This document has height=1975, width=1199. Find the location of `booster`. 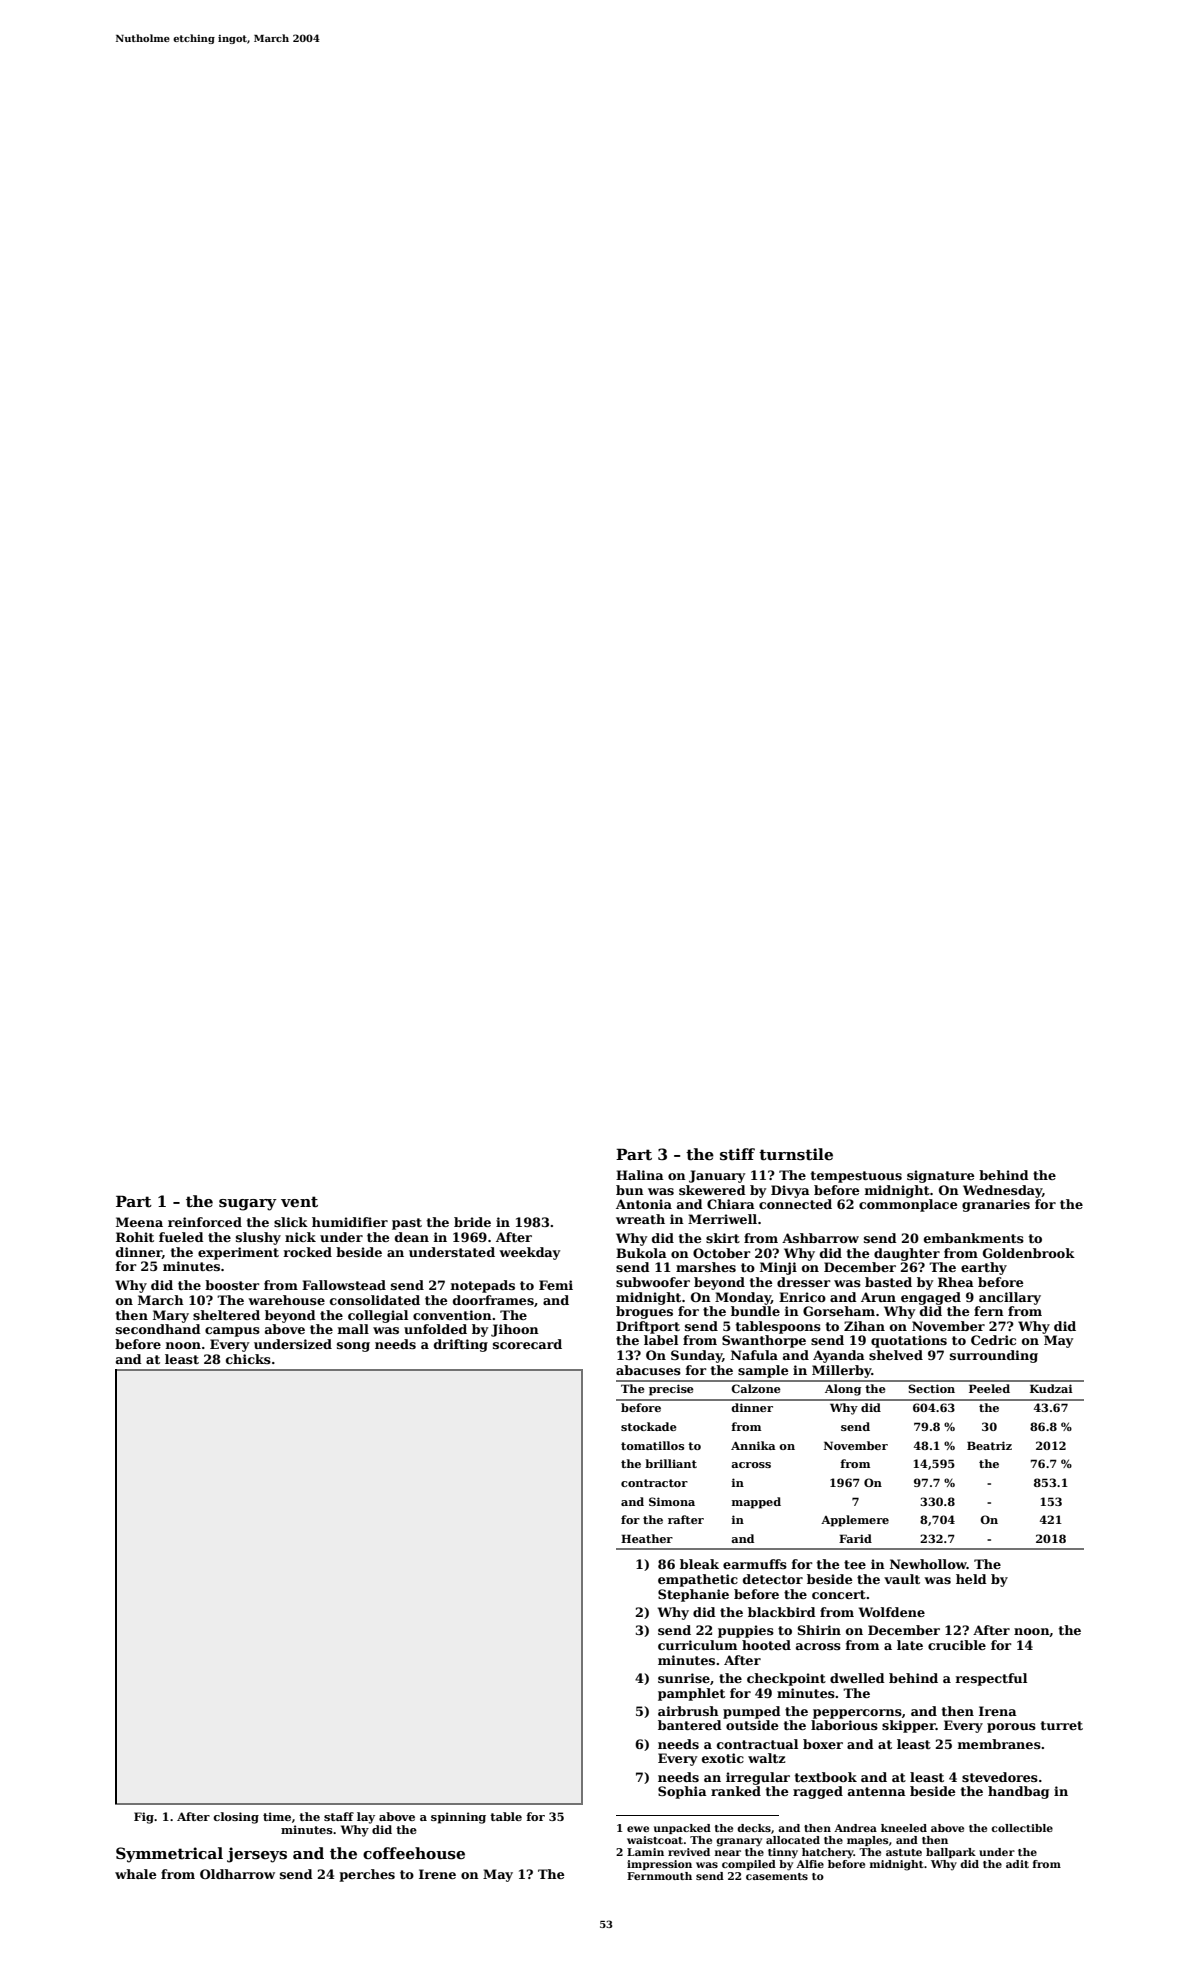

booster is located at coordinates (232, 1285).
